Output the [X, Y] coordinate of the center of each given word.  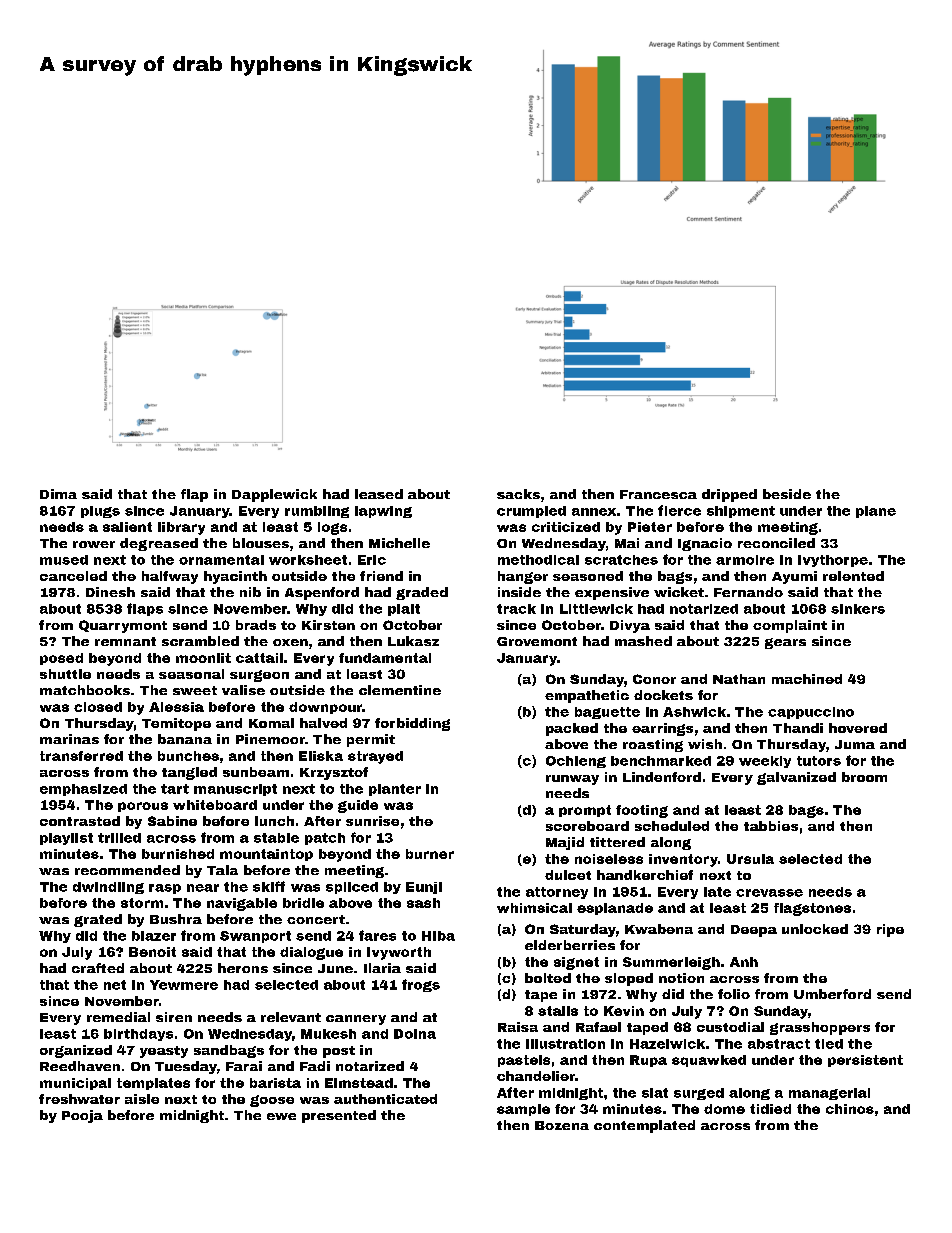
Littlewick [596, 609]
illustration [565, 1044]
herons [243, 968]
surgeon [259, 676]
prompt [585, 811]
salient [127, 527]
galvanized [796, 778]
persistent [865, 1061]
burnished [178, 854]
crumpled [531, 512]
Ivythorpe [833, 561]
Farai [244, 1066]
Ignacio [705, 544]
